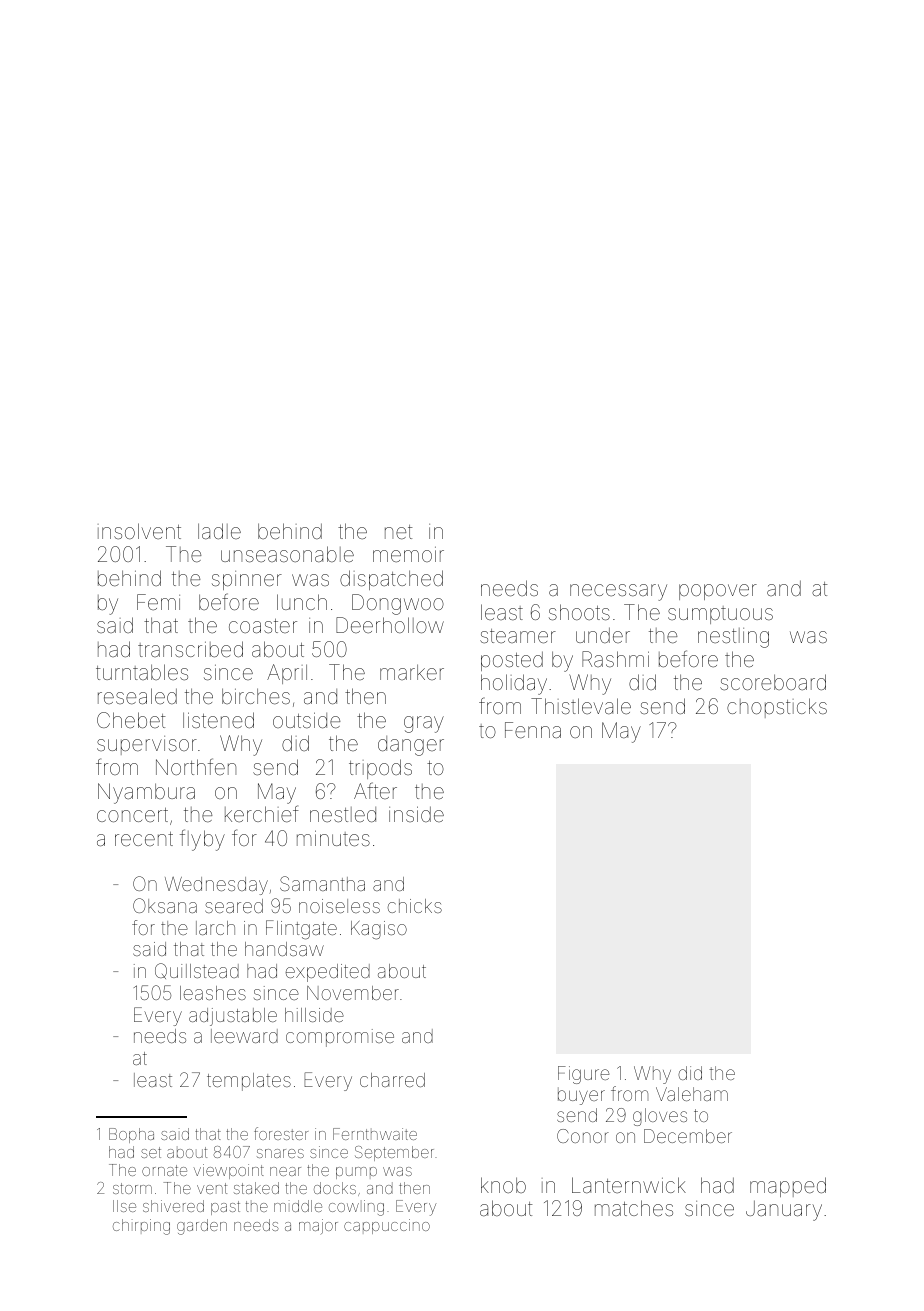  I want to click on Femi, so click(158, 602).
